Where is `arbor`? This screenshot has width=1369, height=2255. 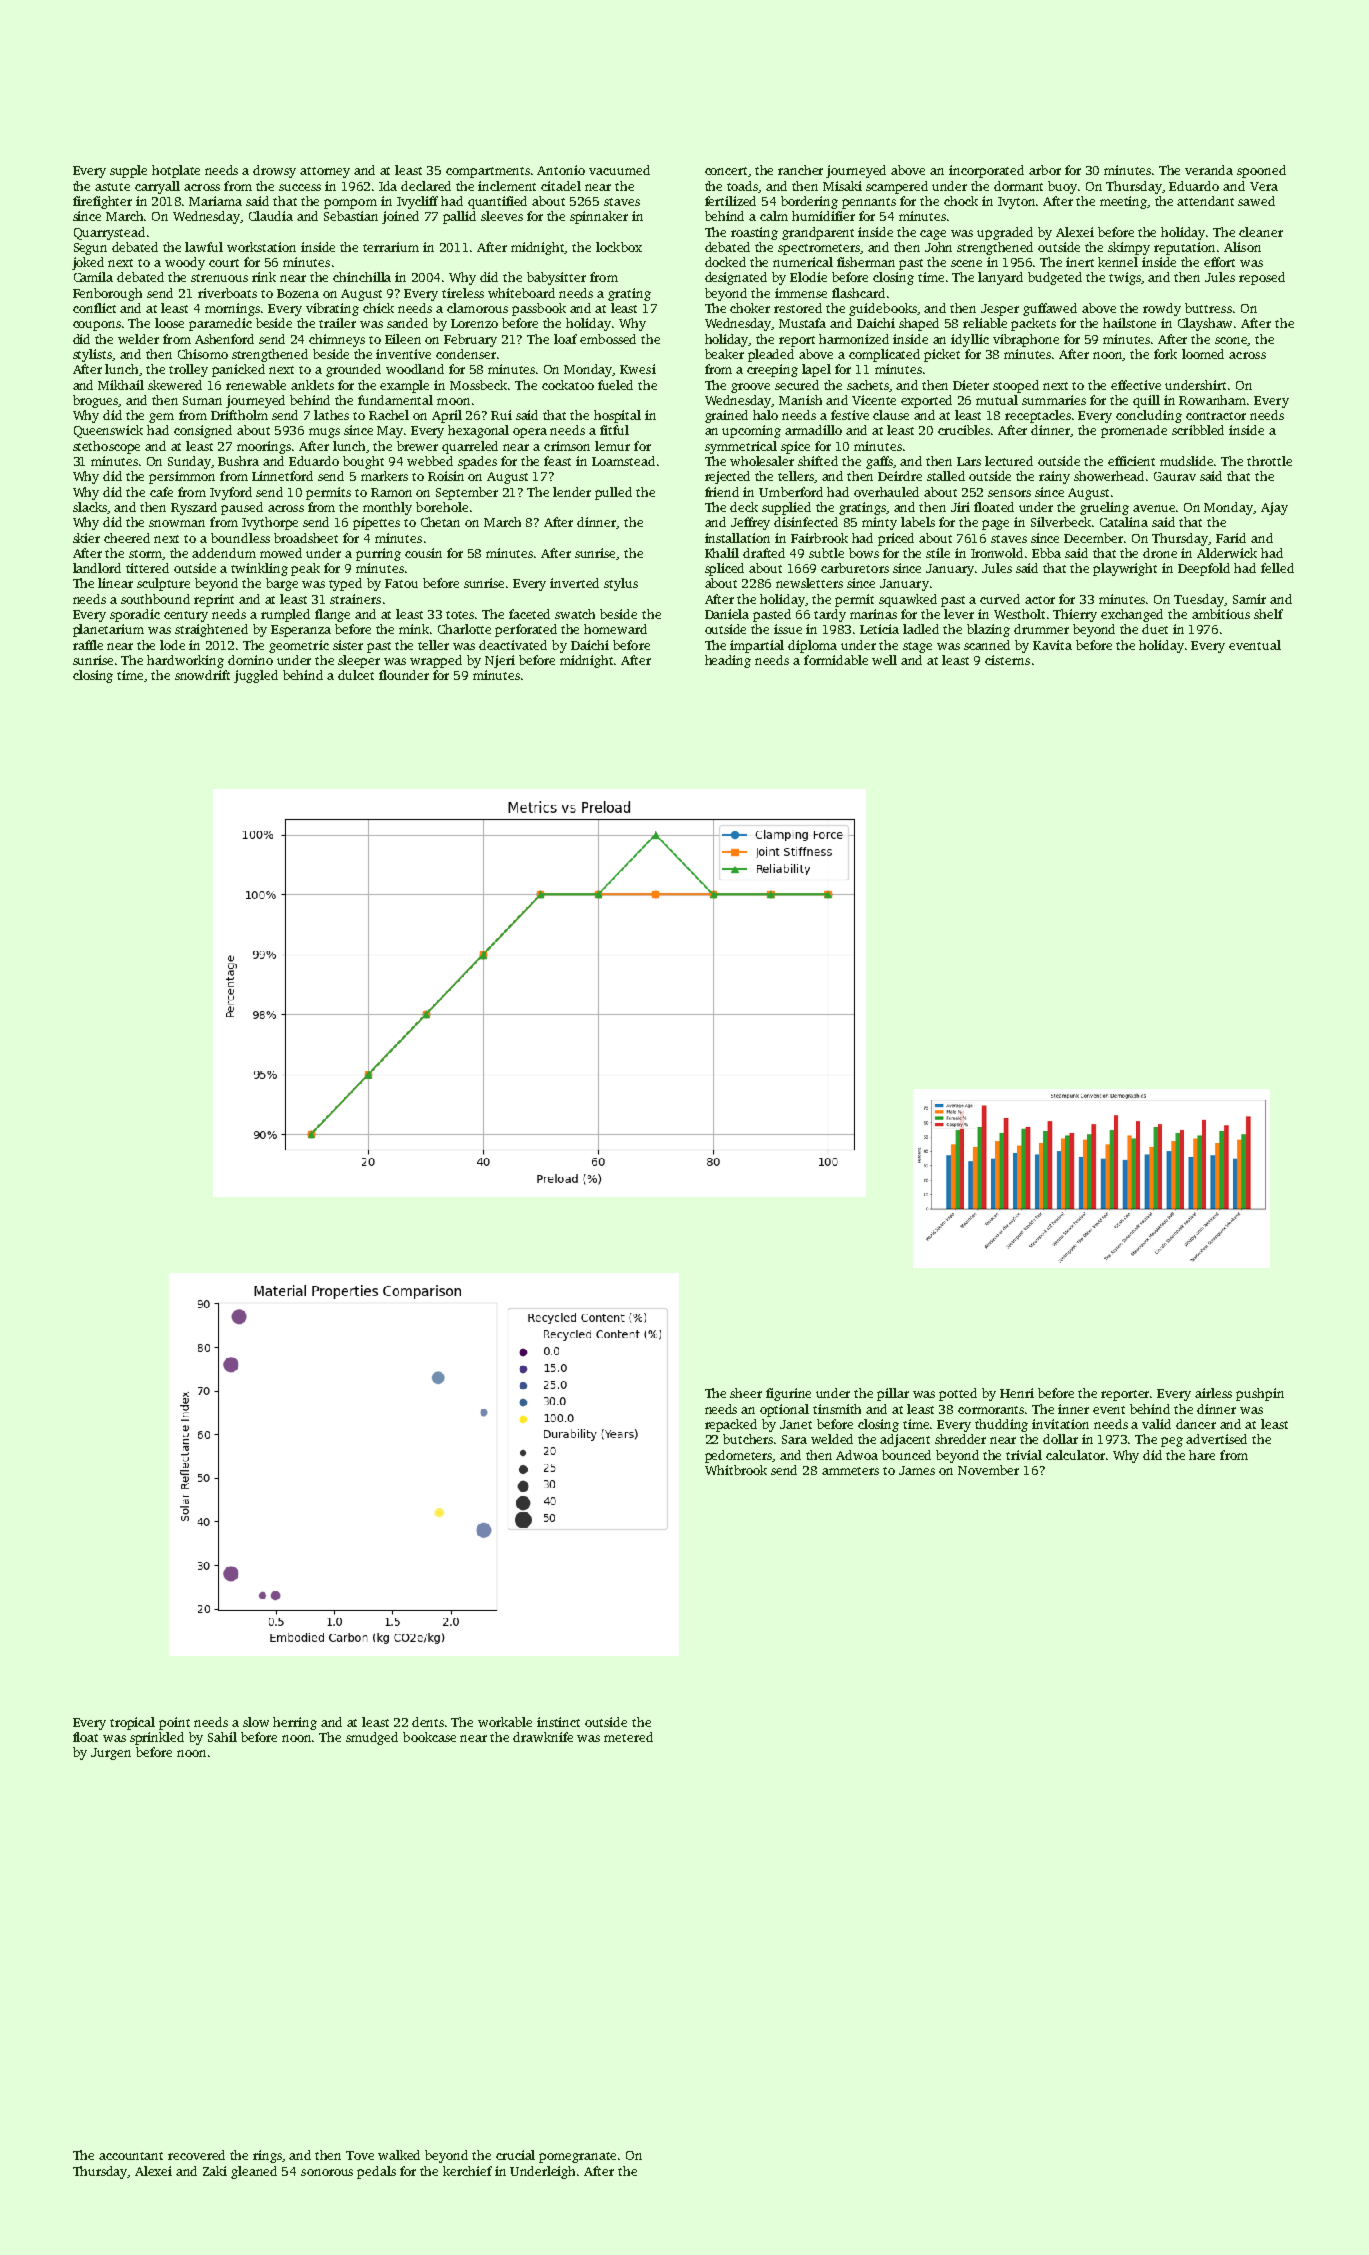
arbor is located at coordinates (1045, 170).
